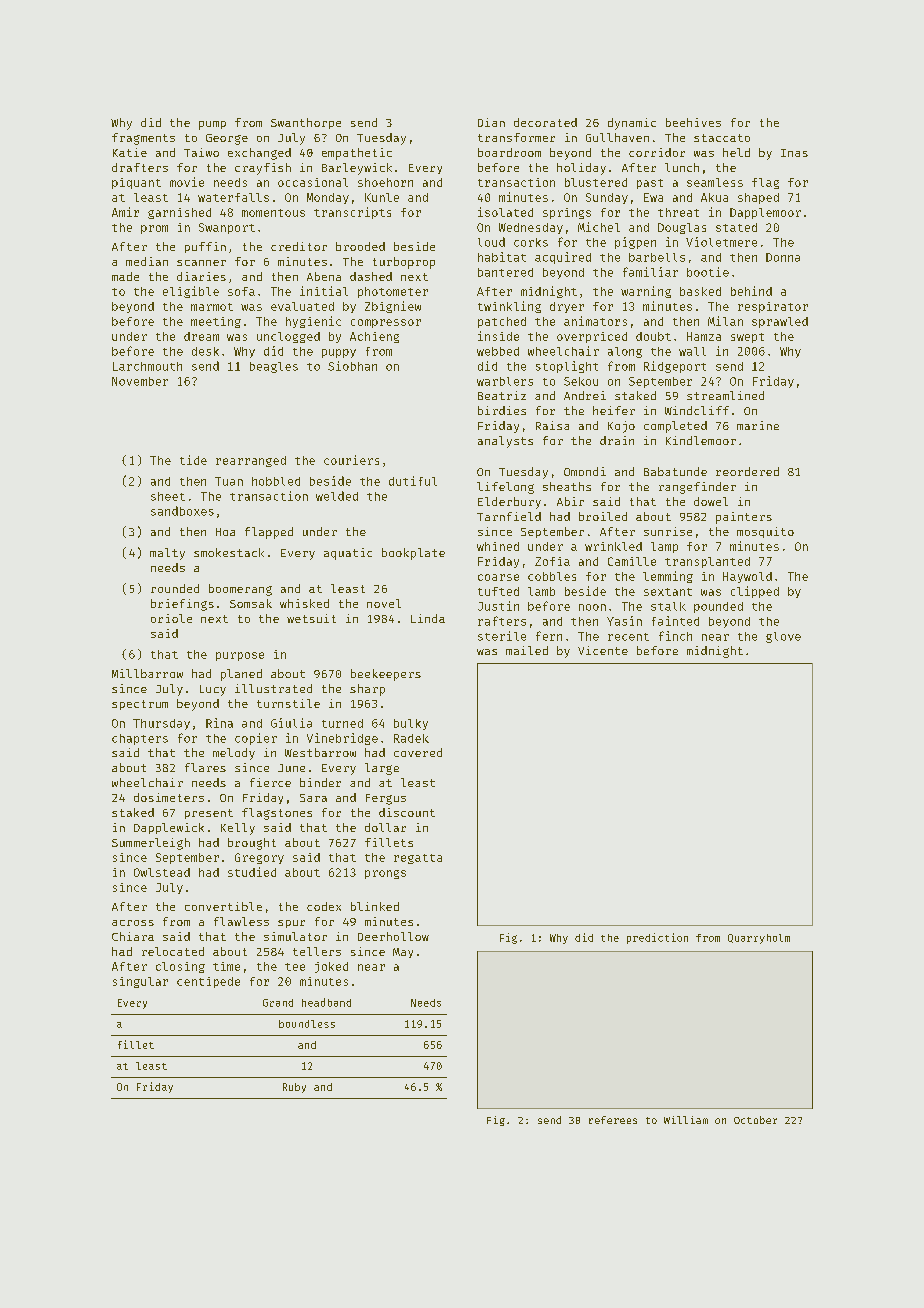 Image resolution: width=924 pixels, height=1308 pixels. Describe the element at coordinates (328, 198) in the document. I see `Monday` at that location.
